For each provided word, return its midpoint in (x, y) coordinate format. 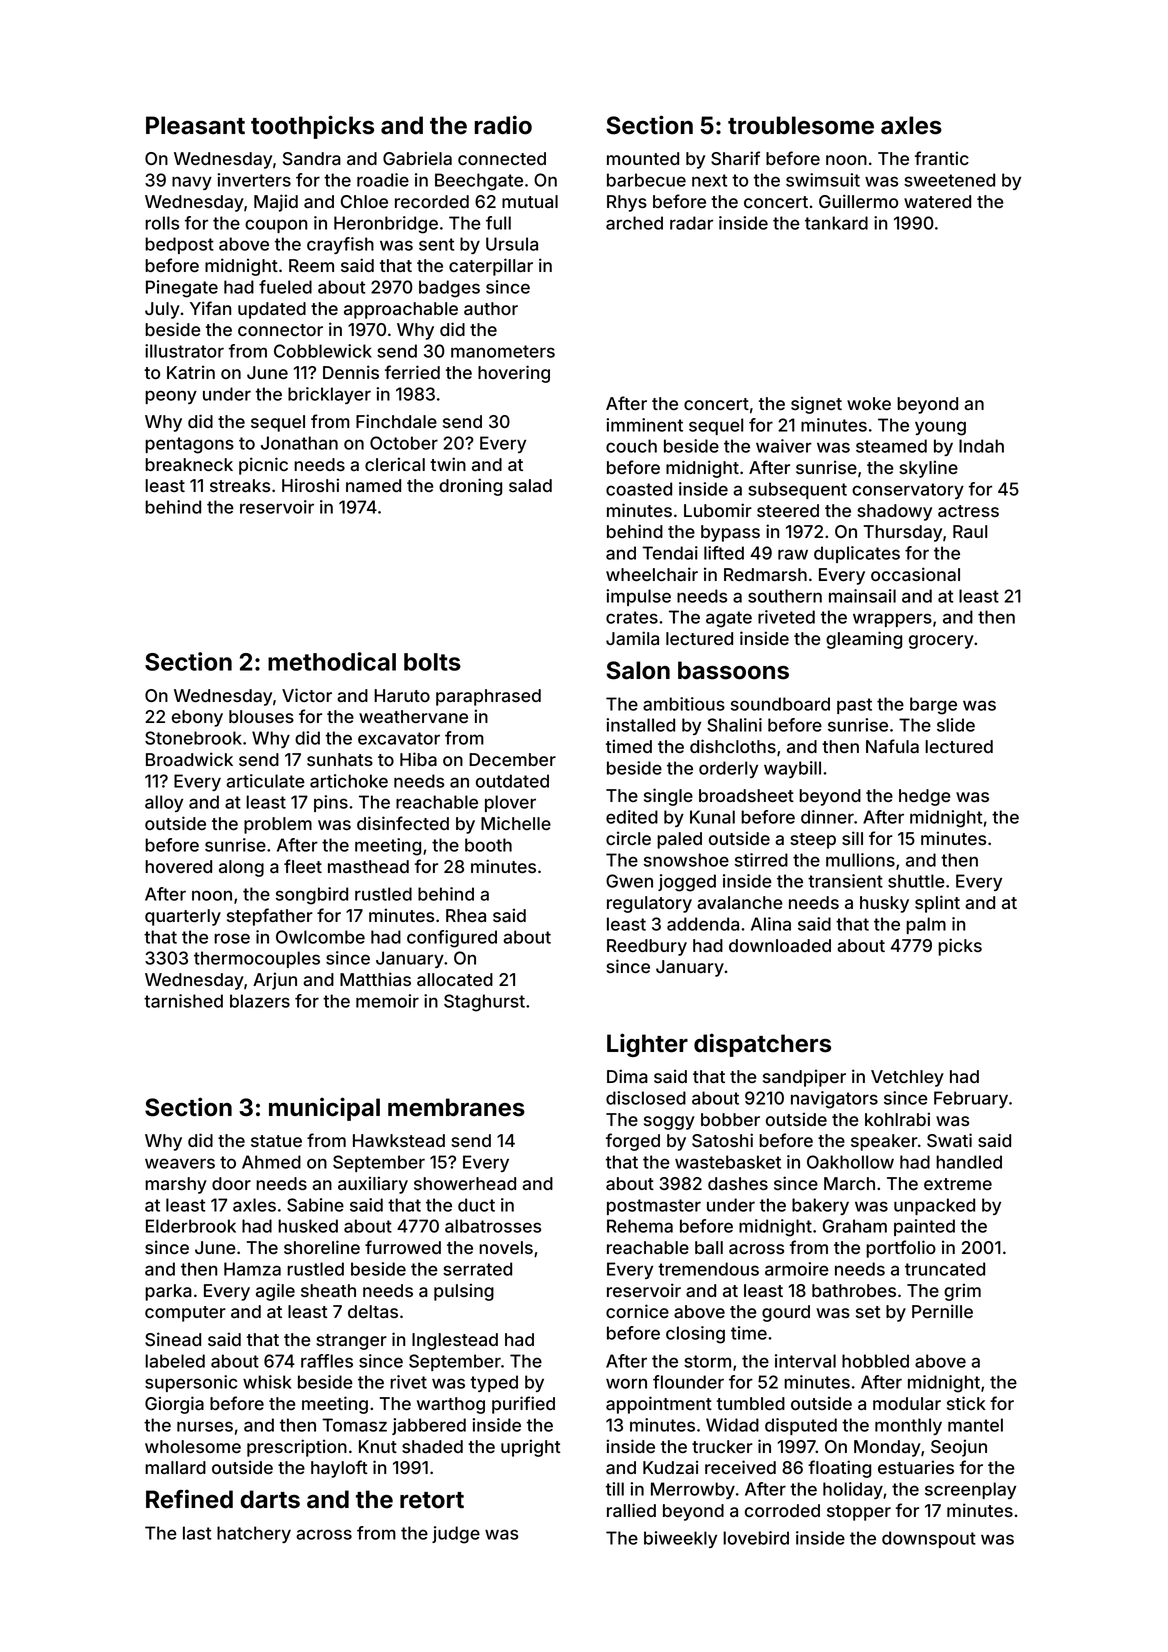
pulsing (464, 1292)
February (971, 1099)
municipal (324, 1109)
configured (452, 939)
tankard (836, 223)
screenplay (970, 1490)
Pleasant (195, 125)
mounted (643, 158)
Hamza (252, 1269)
